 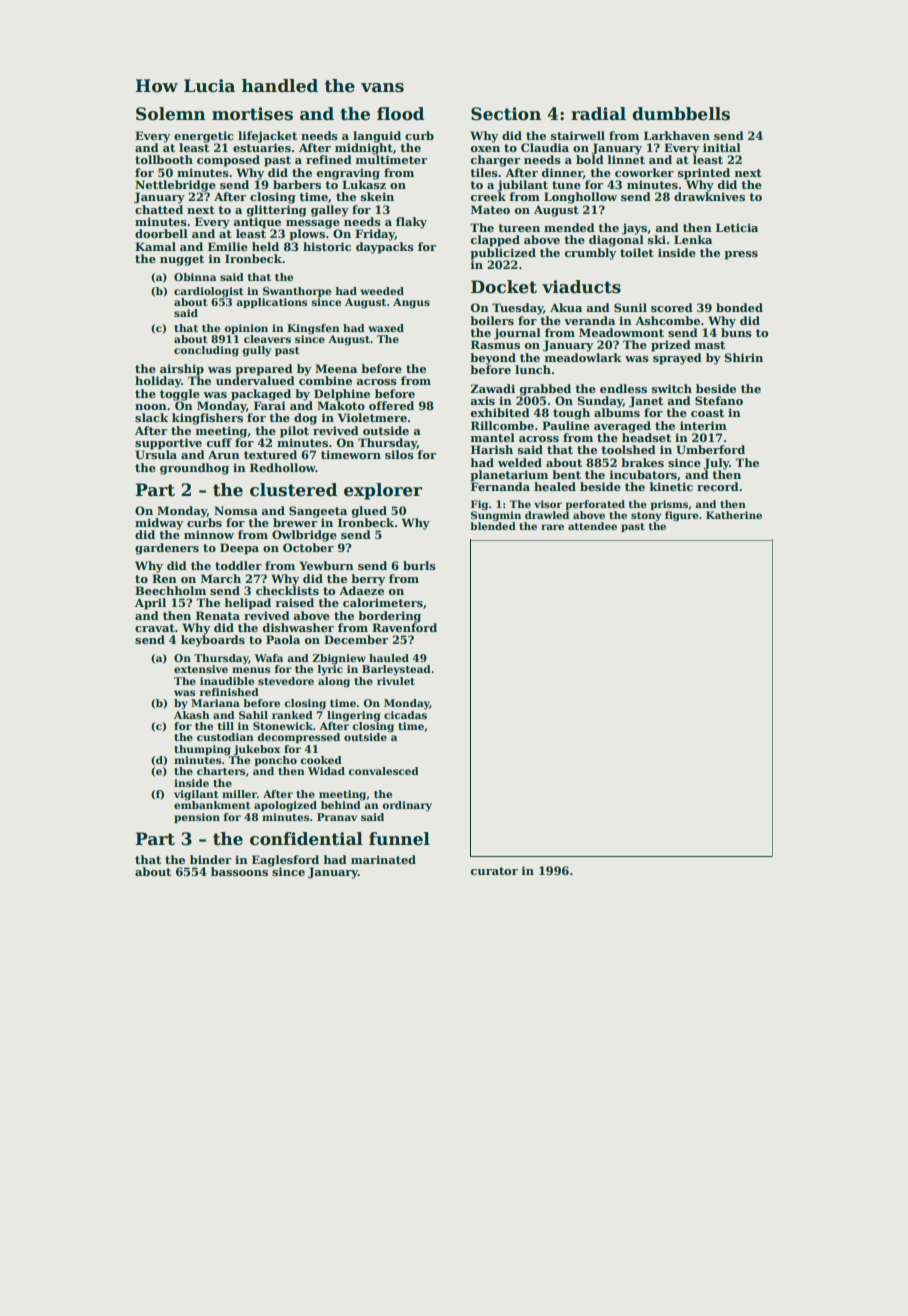 I want to click on lifejacket, so click(x=267, y=137).
